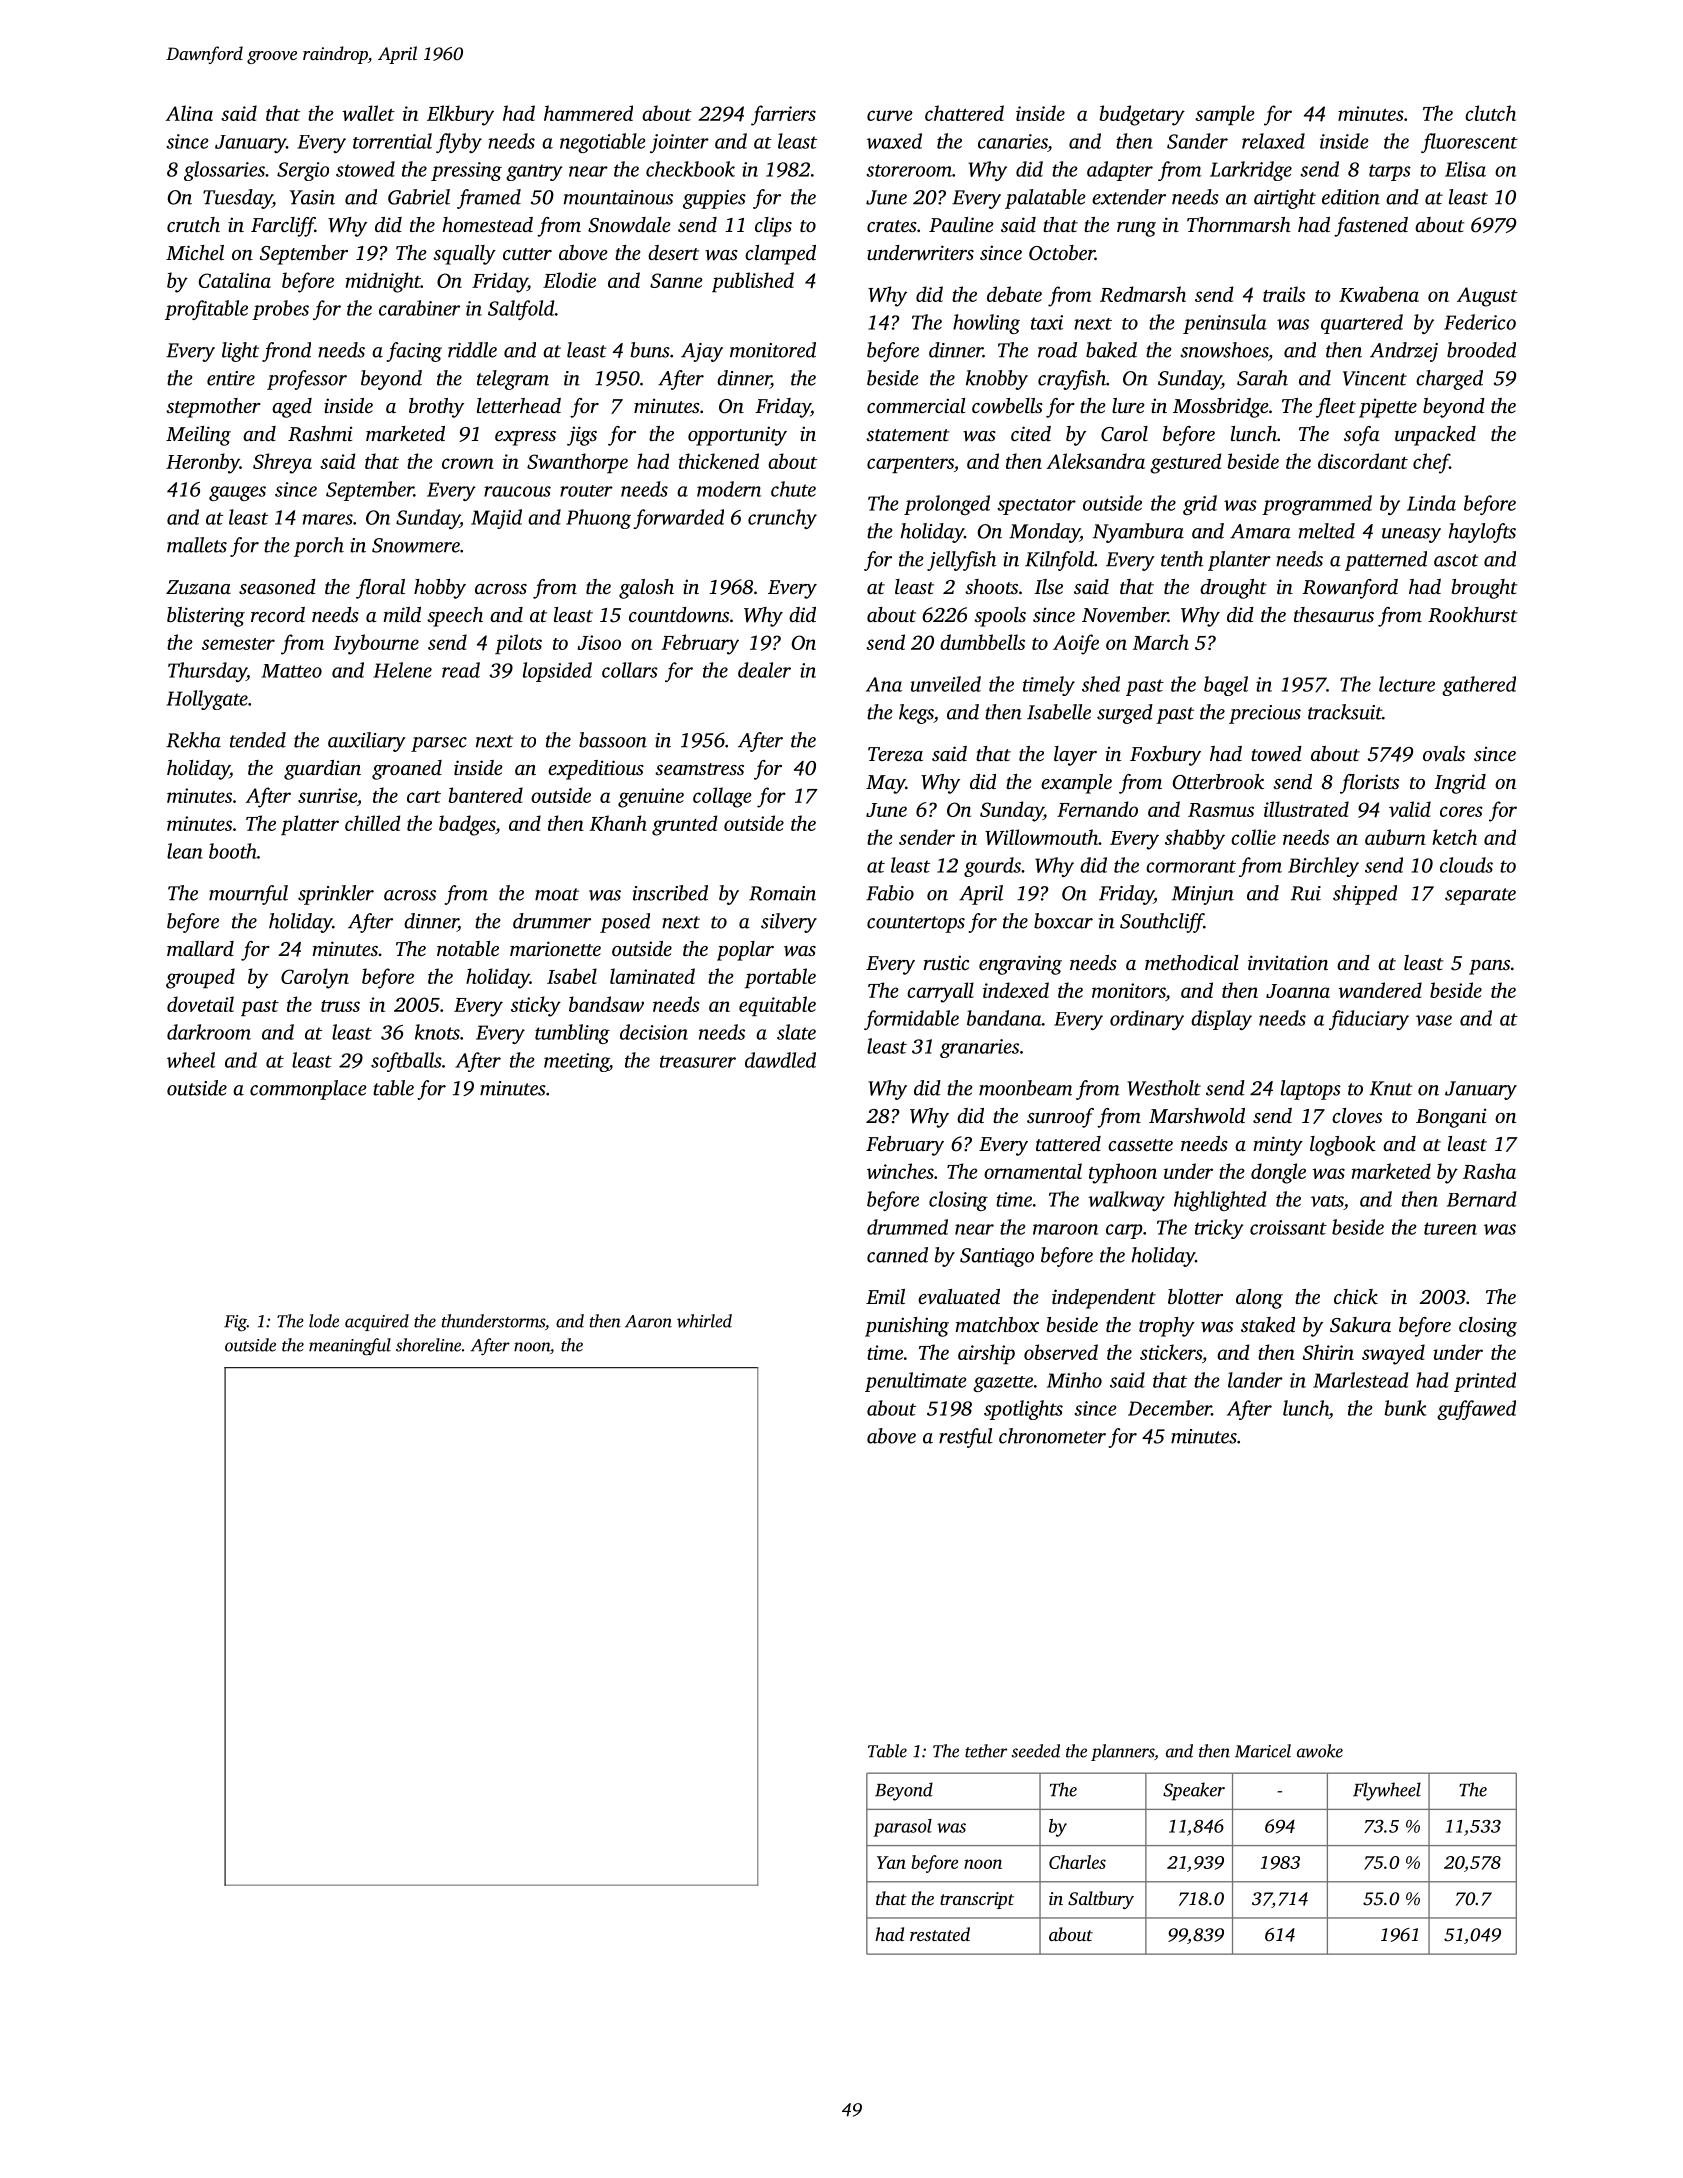 This screenshot has width=1683, height=2178. What do you see at coordinates (885, 784) in the screenshot?
I see `May` at bounding box center [885, 784].
